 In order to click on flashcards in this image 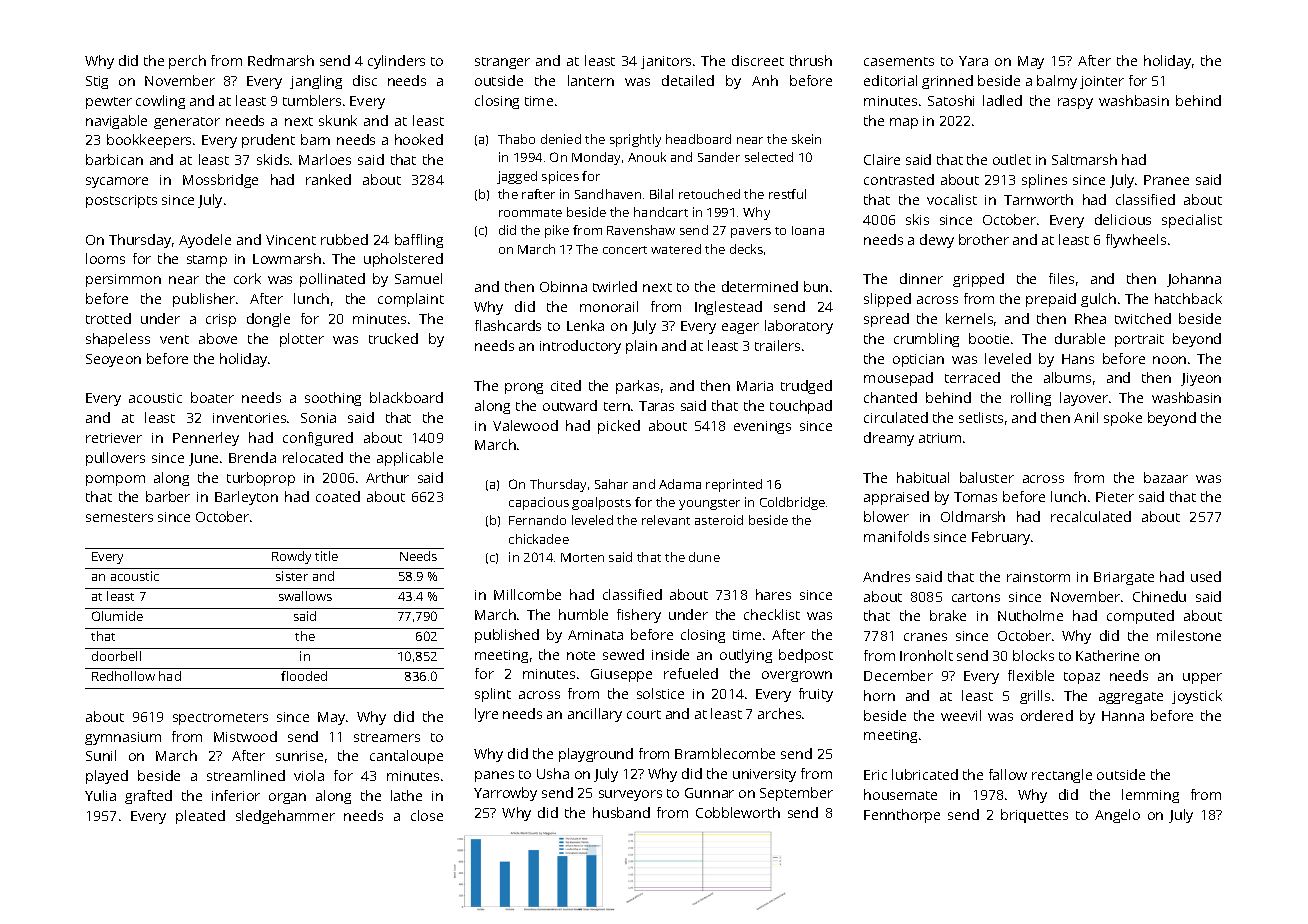, I will do `click(508, 325)`.
